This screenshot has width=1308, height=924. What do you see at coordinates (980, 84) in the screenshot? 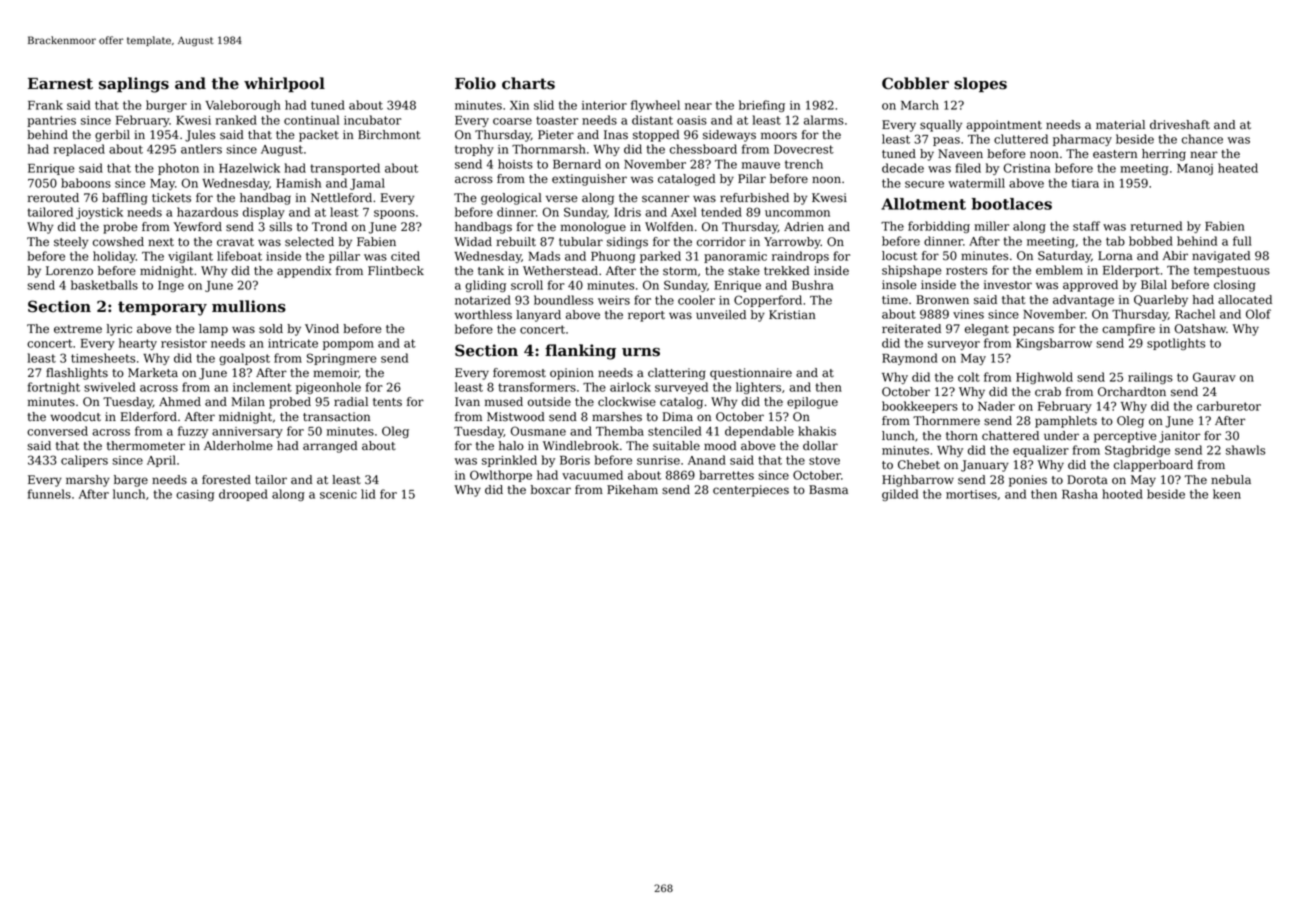
I see `slopes` at bounding box center [980, 84].
